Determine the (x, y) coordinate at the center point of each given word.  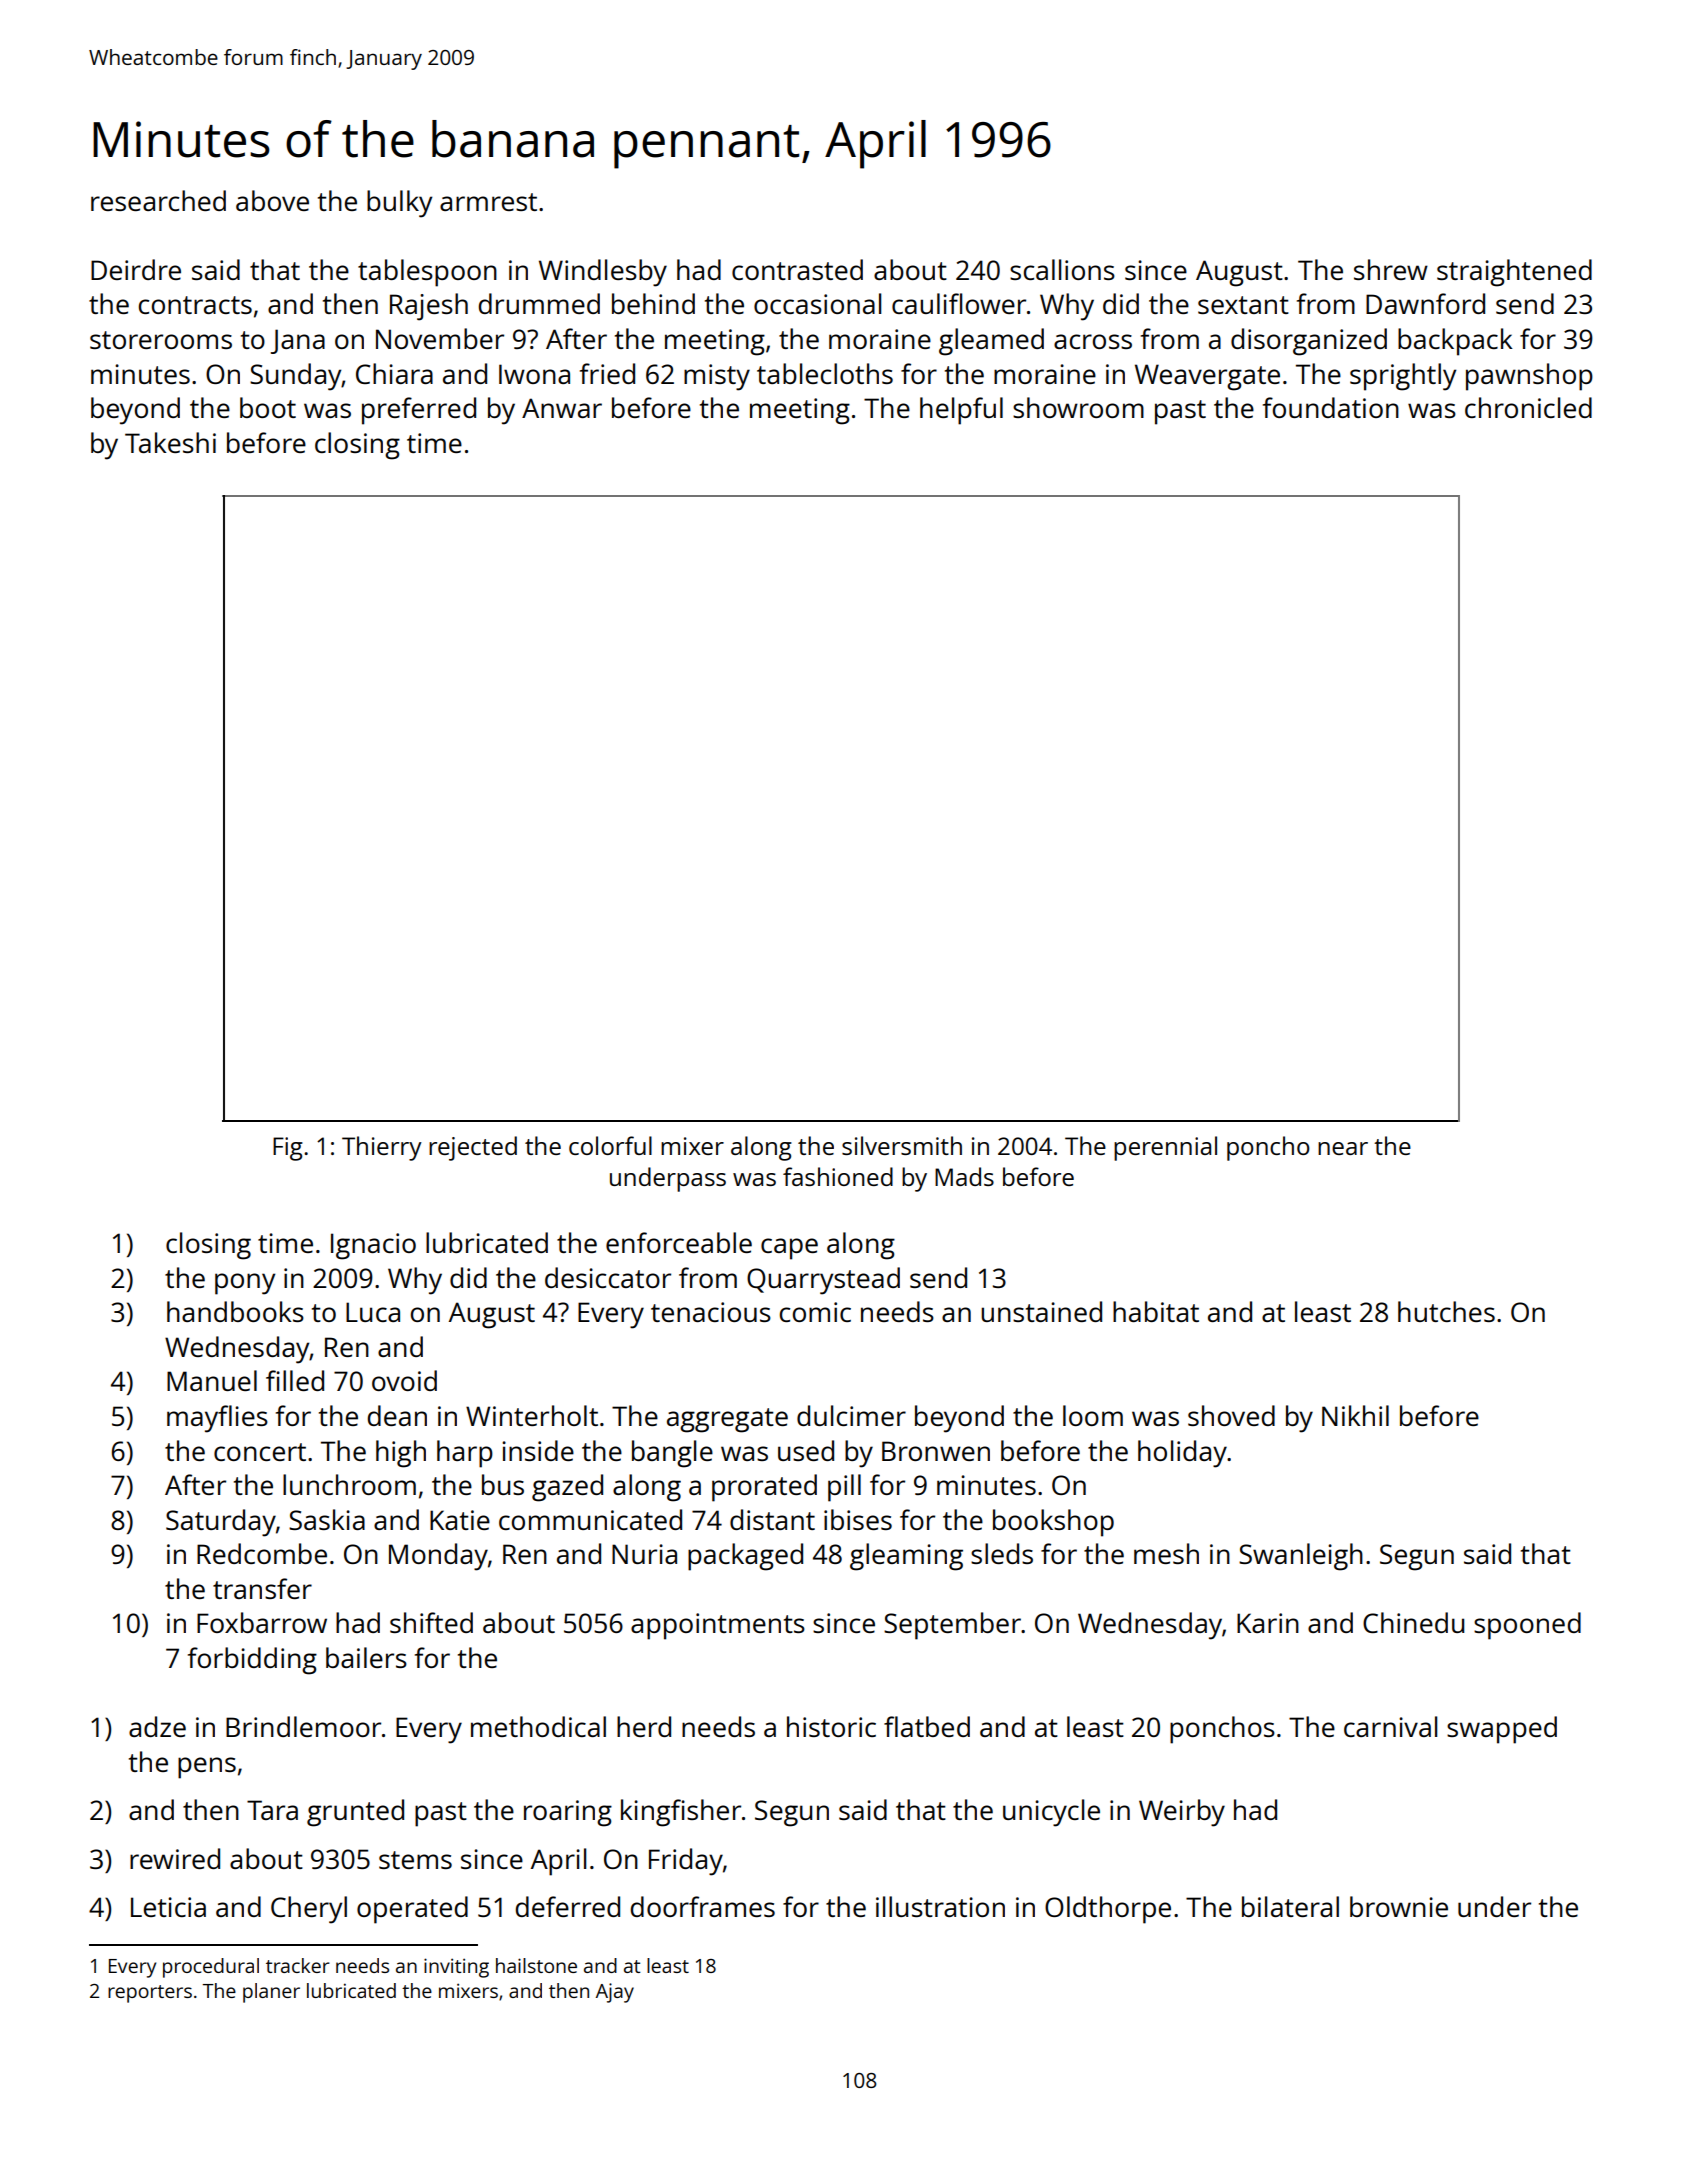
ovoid (404, 1380)
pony (245, 1284)
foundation (1331, 407)
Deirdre (136, 269)
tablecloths (825, 373)
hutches (1446, 1311)
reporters (150, 1994)
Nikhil (1355, 1415)
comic (815, 1312)
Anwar (562, 408)
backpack (1455, 342)
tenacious (711, 1312)
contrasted (797, 269)
